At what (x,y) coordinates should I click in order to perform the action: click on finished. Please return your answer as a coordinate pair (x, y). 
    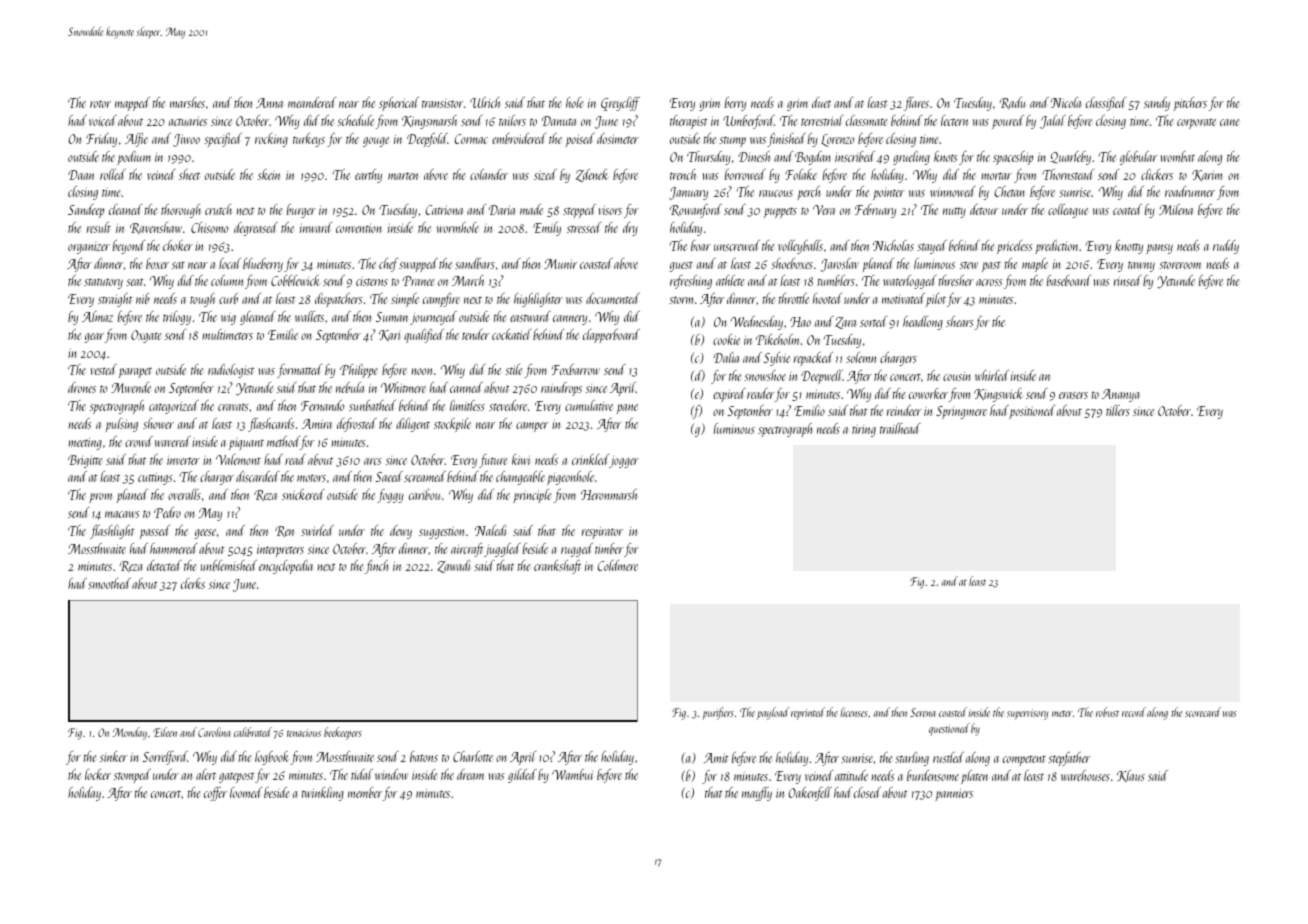
    Looking at the image, I should click on (786, 140).
